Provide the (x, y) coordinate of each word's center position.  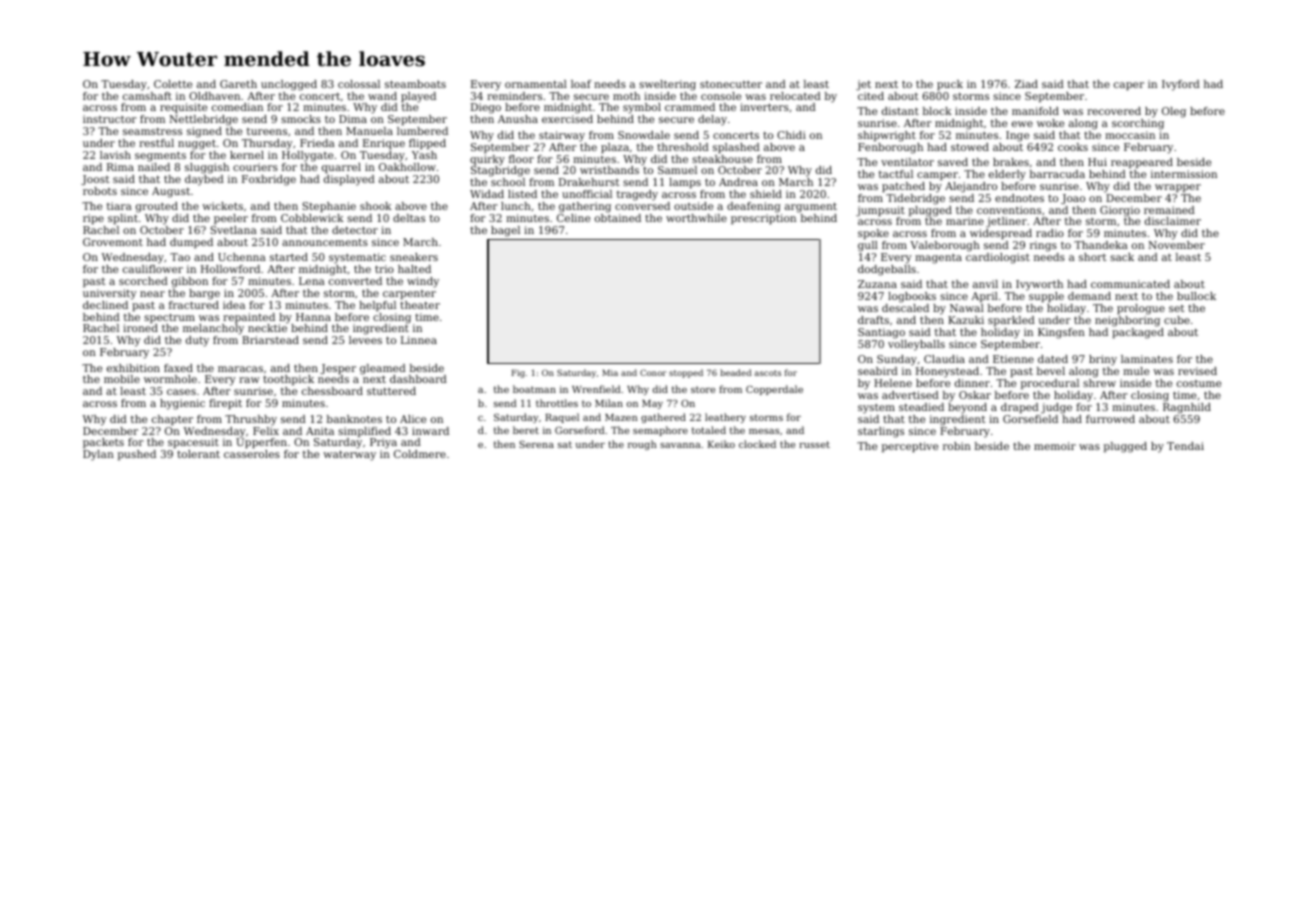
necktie (267, 328)
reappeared (1142, 163)
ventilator (907, 162)
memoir (1055, 446)
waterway (349, 456)
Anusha (518, 119)
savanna (680, 445)
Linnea (419, 340)
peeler (231, 219)
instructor (110, 119)
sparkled (1011, 321)
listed (522, 194)
